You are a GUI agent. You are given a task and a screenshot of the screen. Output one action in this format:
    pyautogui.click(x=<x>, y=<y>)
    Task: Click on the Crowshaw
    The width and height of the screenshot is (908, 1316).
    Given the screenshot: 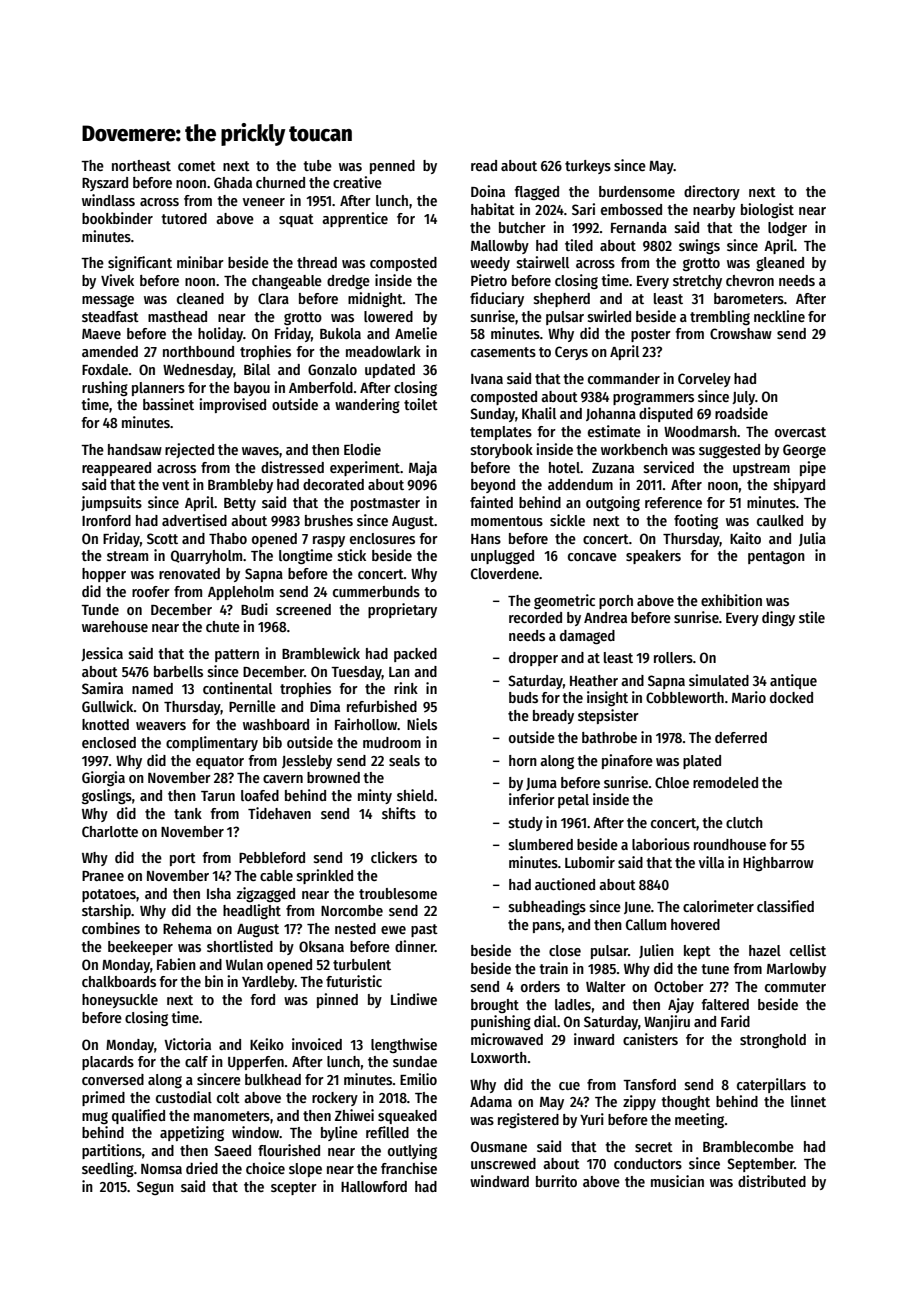 What is the action you would take?
    pyautogui.click(x=741, y=333)
